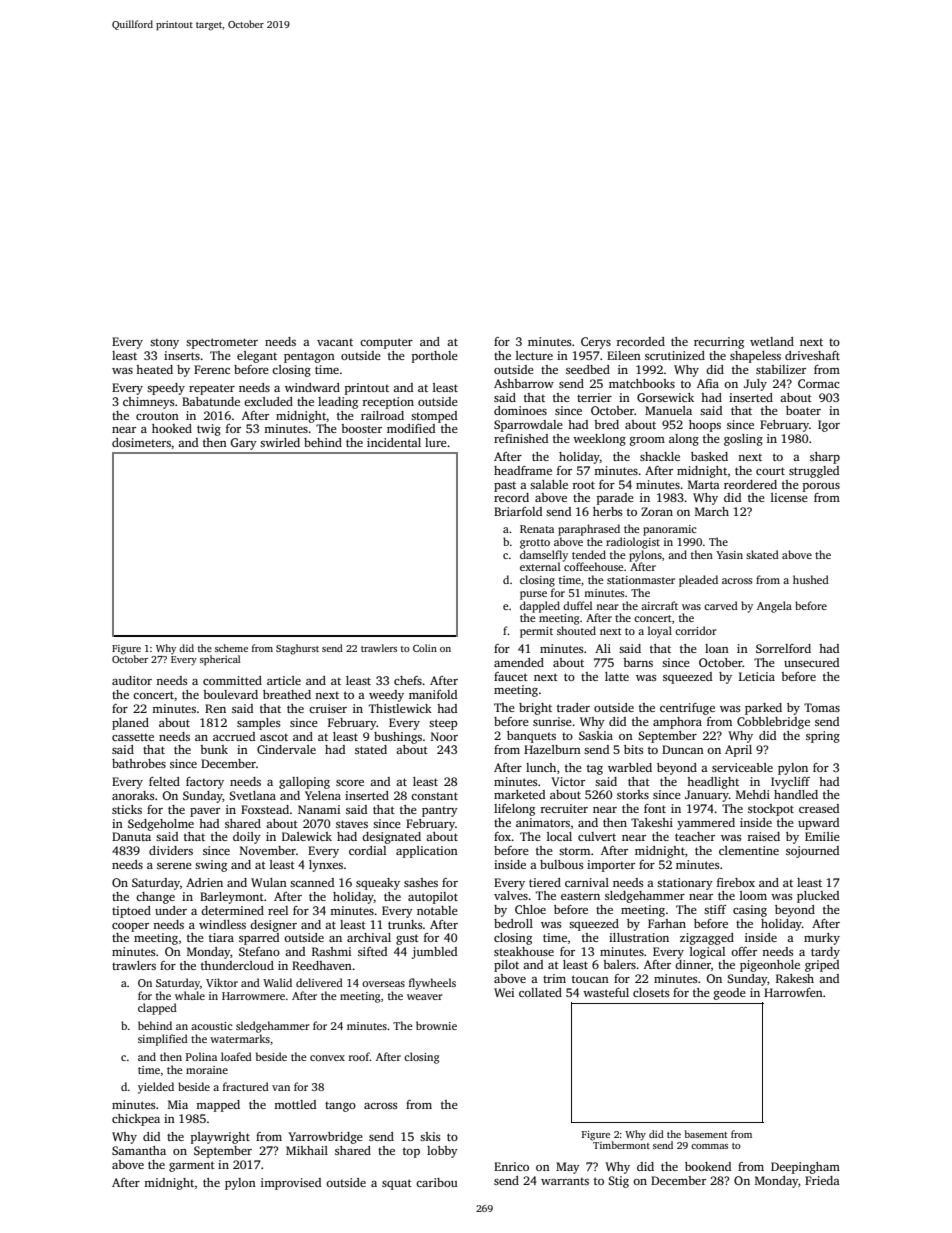 This image has height=1233, width=952. Describe the element at coordinates (719, 343) in the image. I see `recurring` at that location.
